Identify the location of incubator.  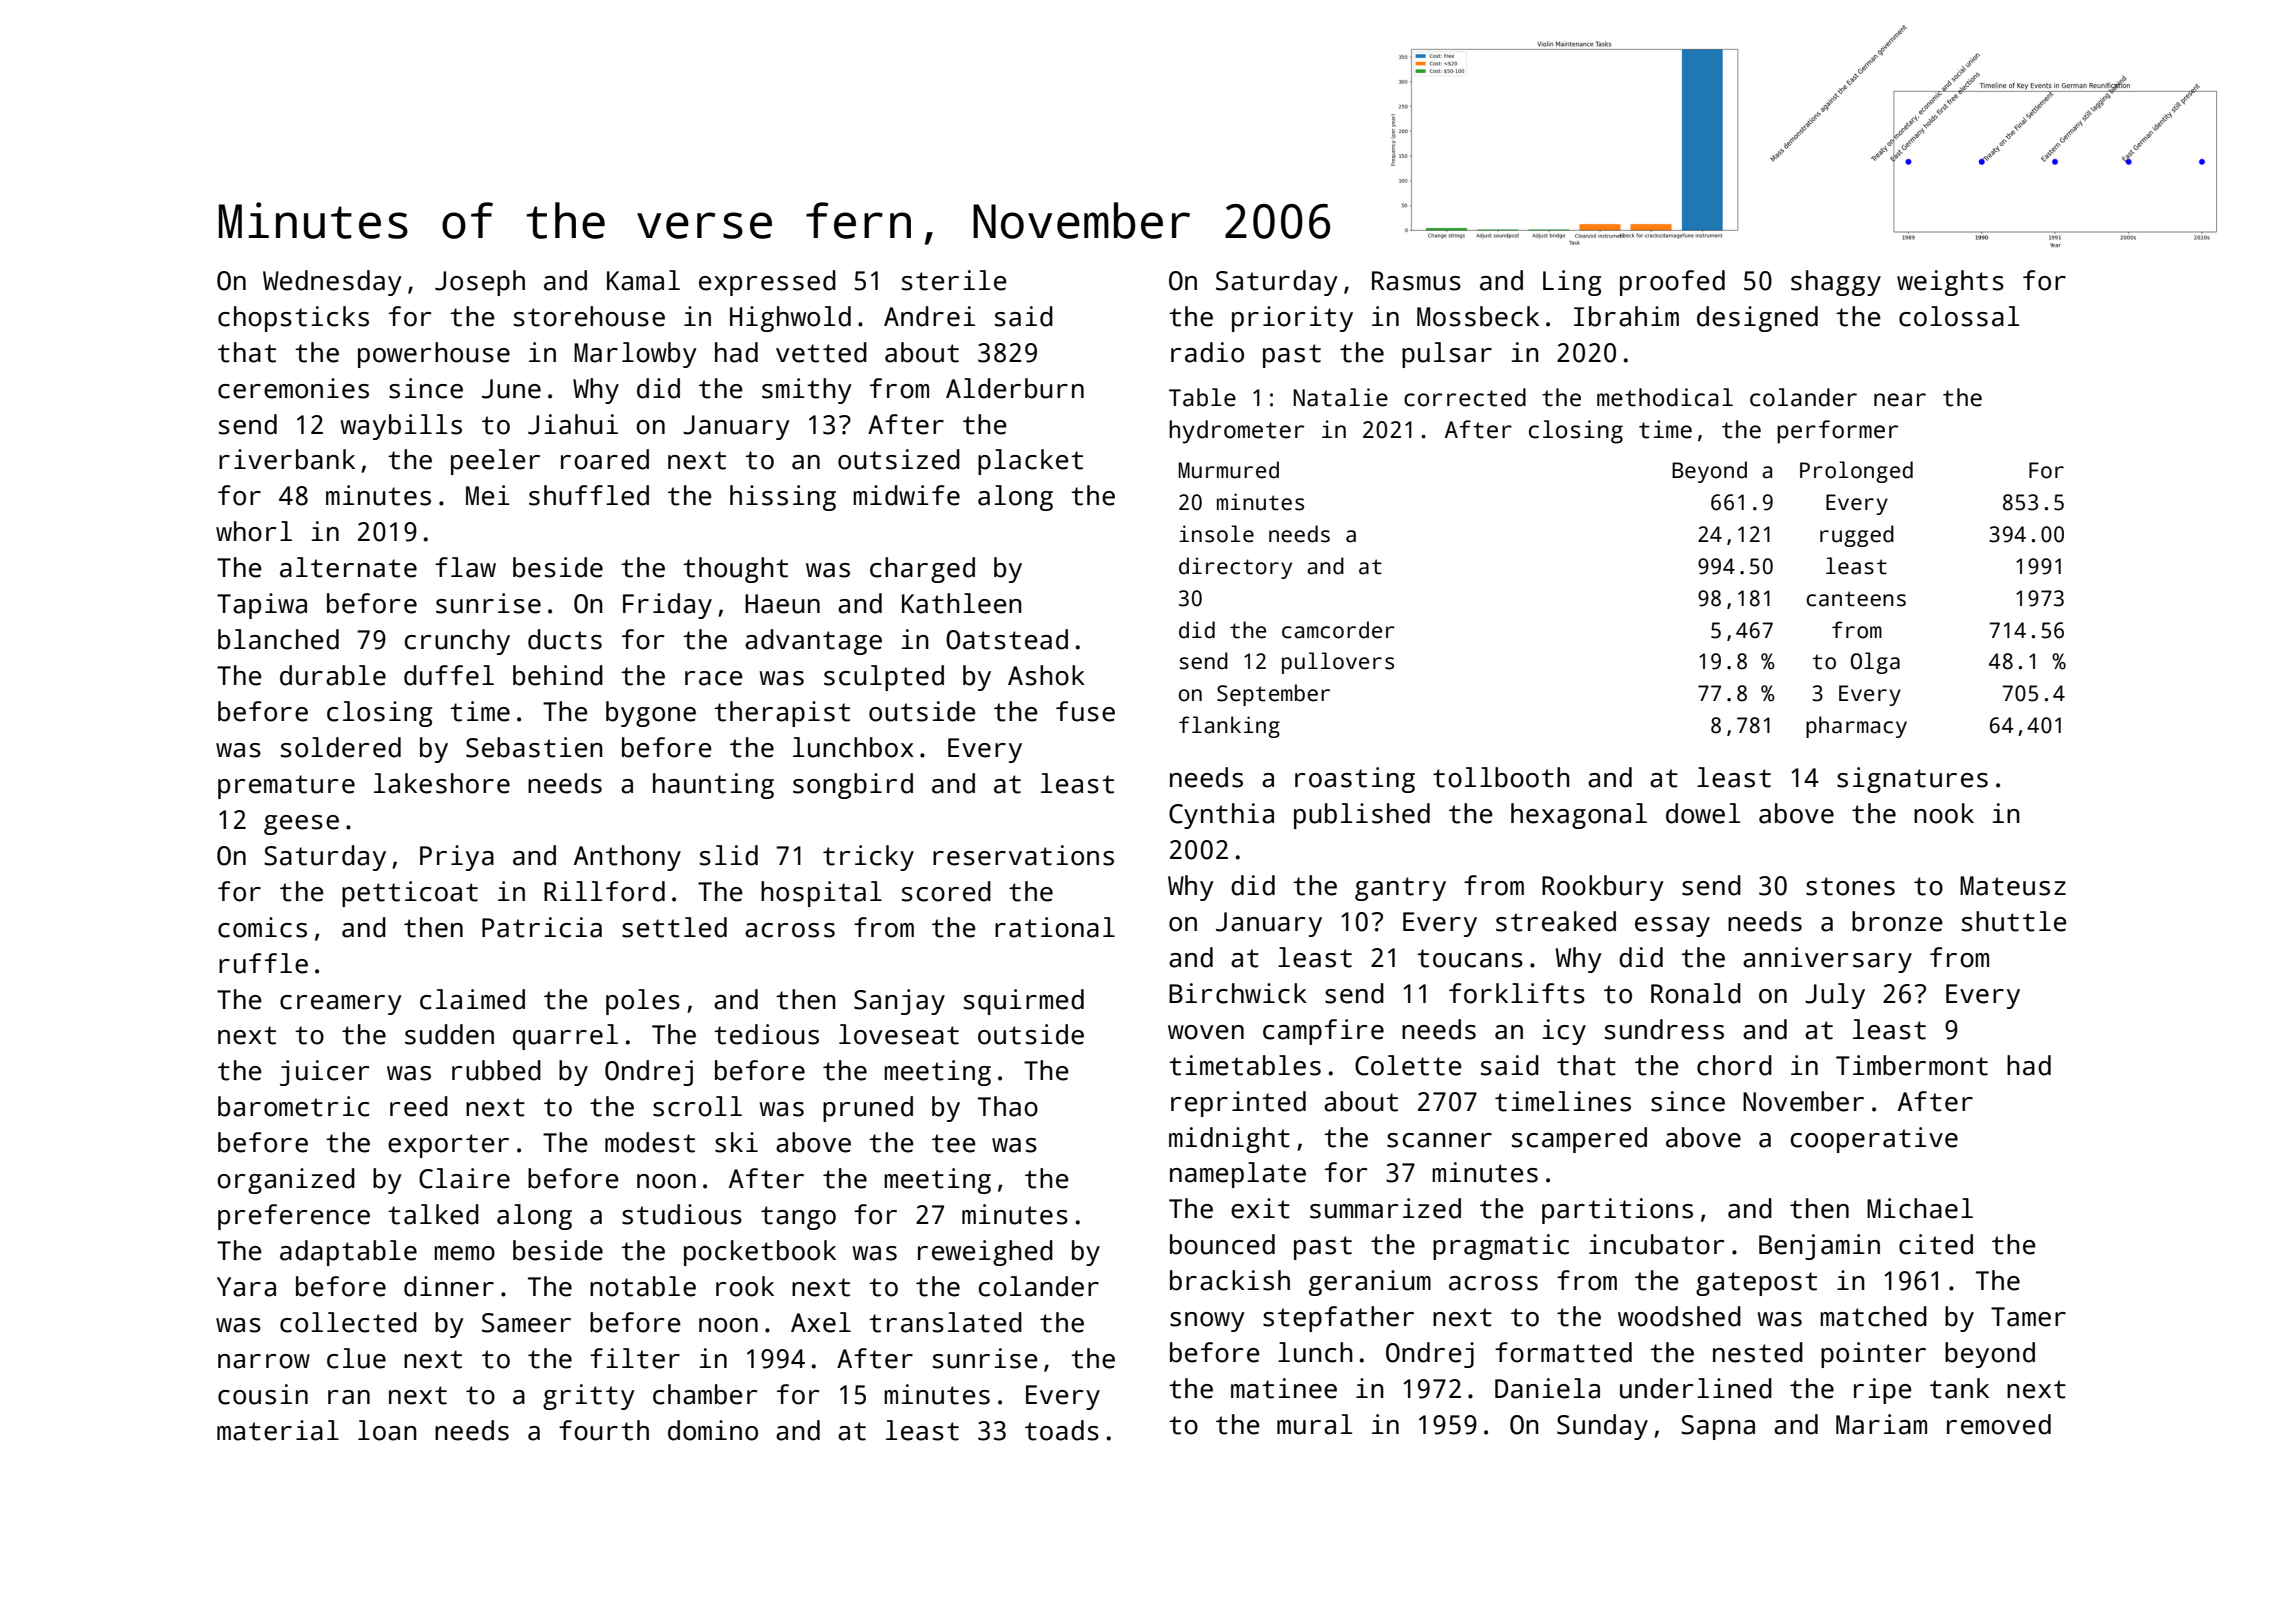
(1656, 1244).
